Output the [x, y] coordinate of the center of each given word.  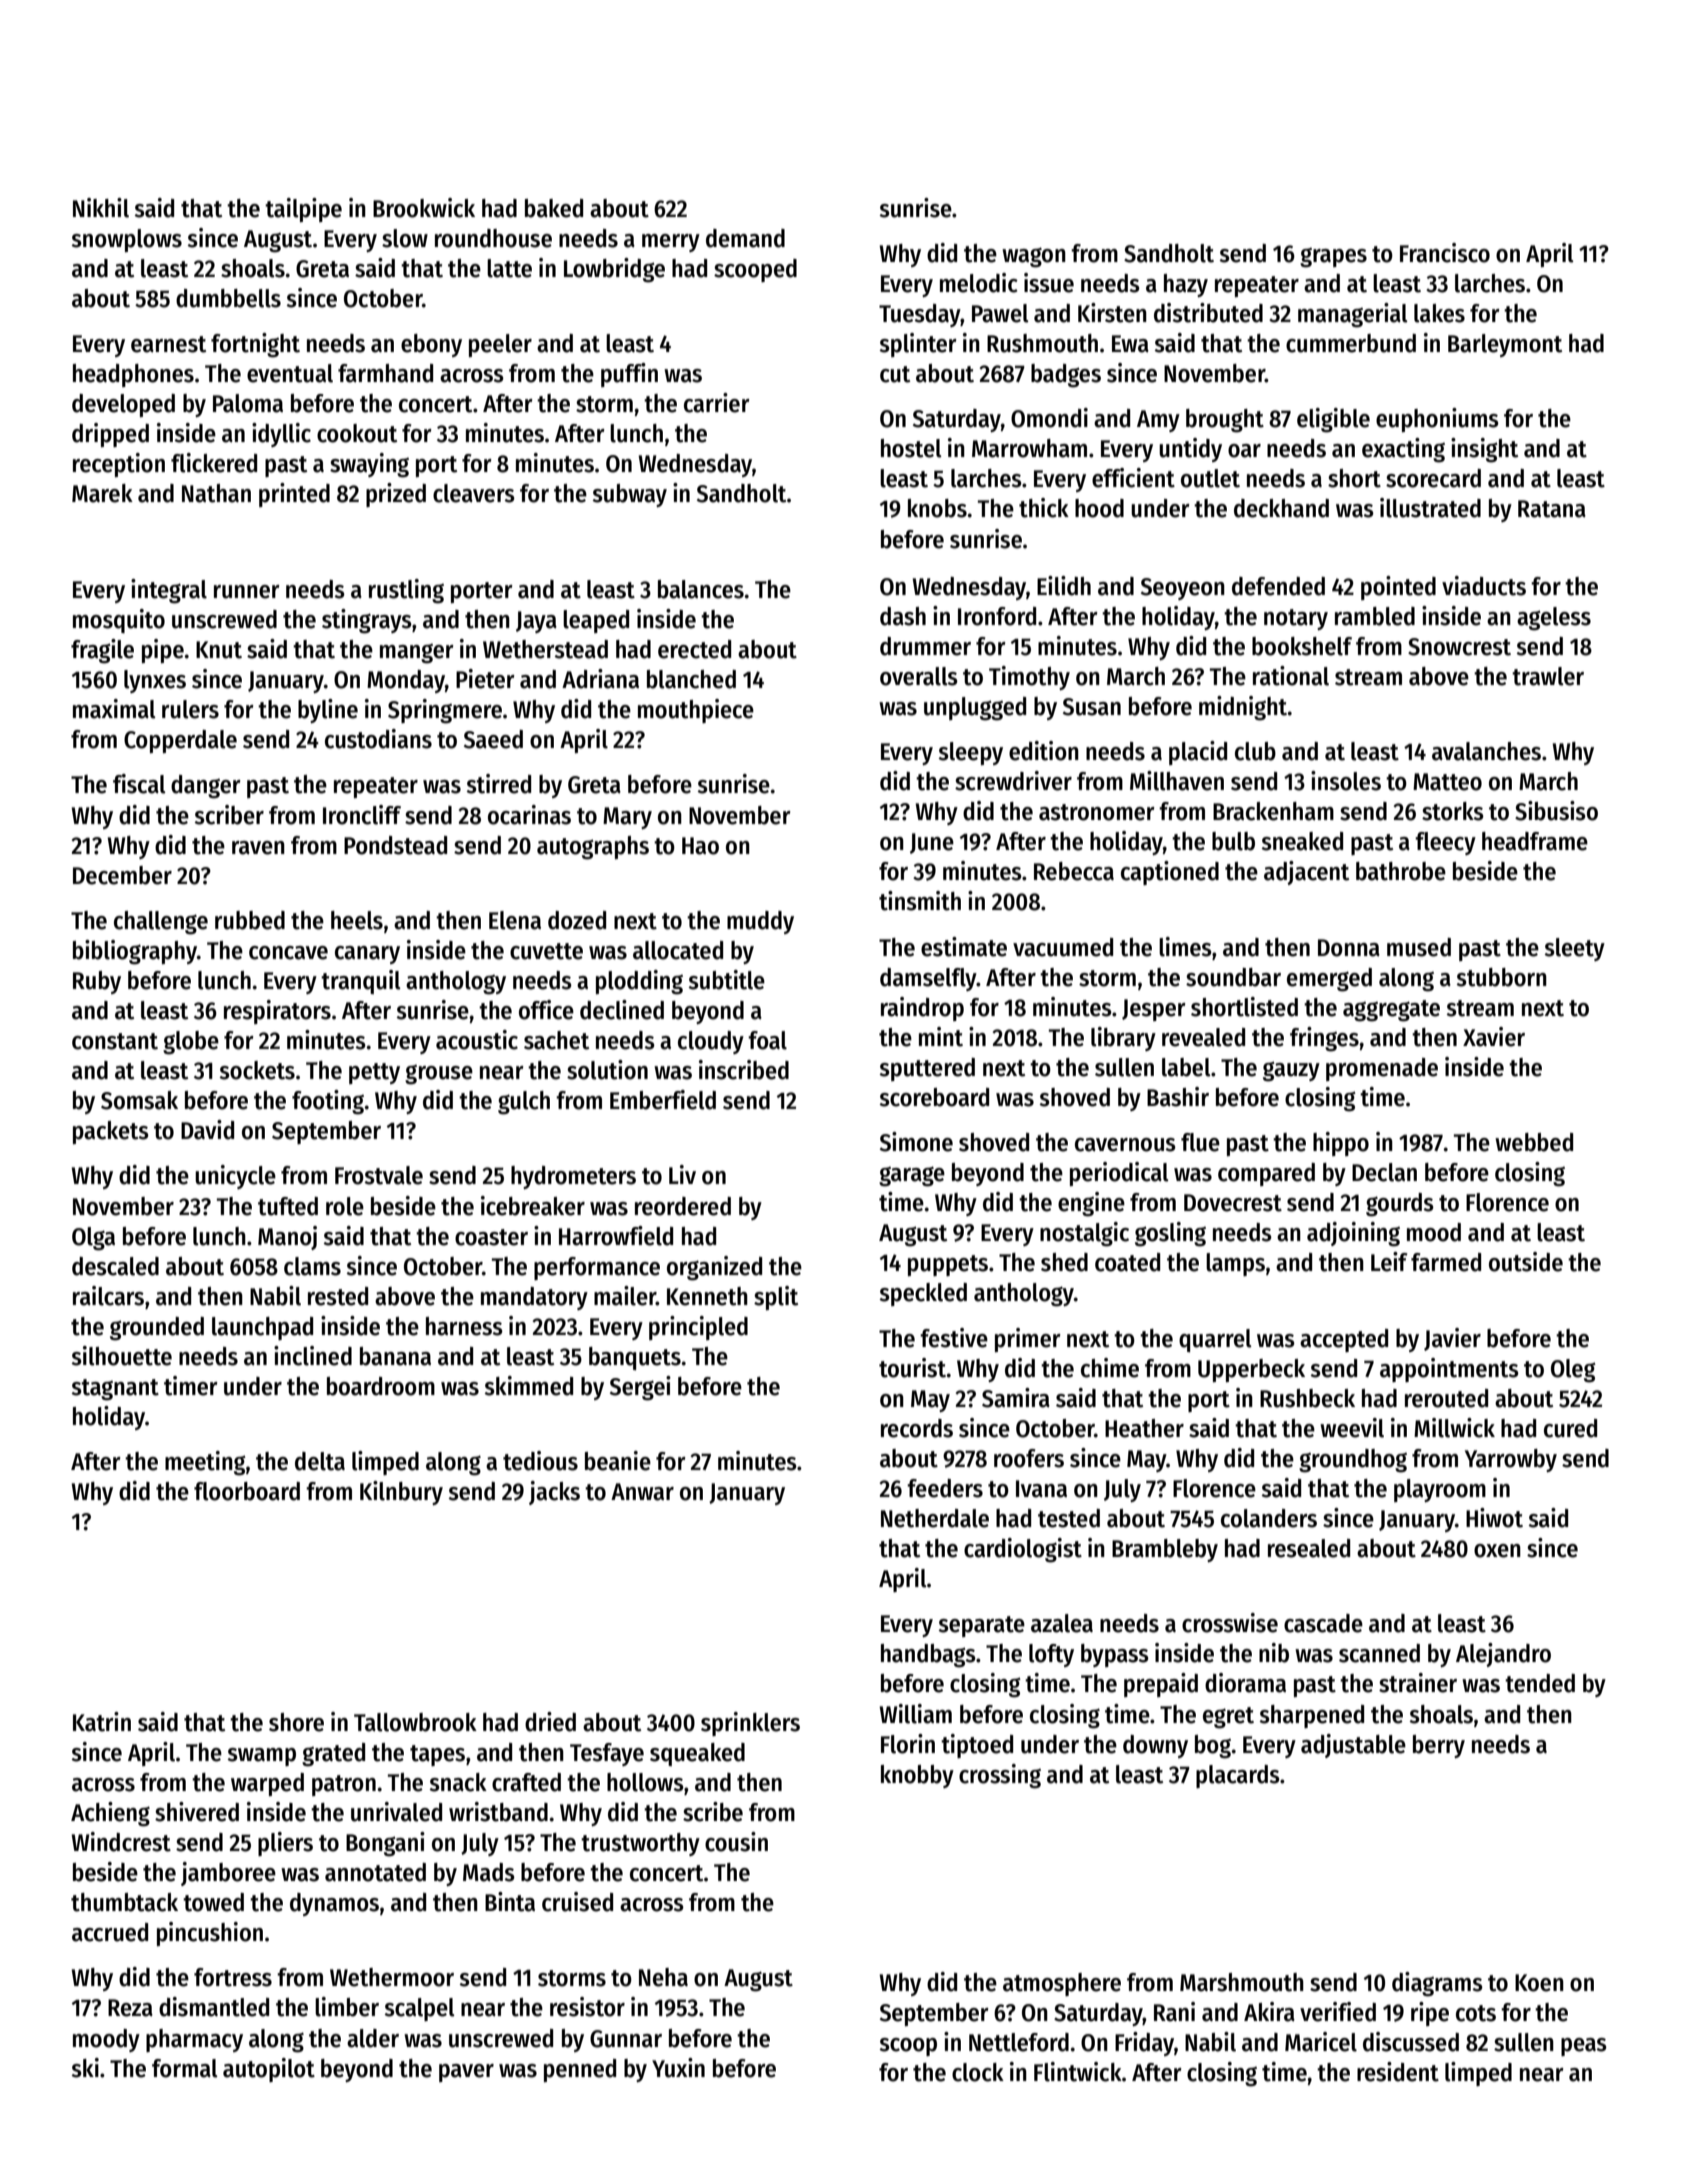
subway [629, 495]
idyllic [281, 435]
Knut [219, 650]
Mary [627, 818]
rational [1291, 676]
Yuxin [678, 2068]
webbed [1534, 1142]
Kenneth [707, 1296]
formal [185, 2068]
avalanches [1486, 751]
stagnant [115, 1390]
